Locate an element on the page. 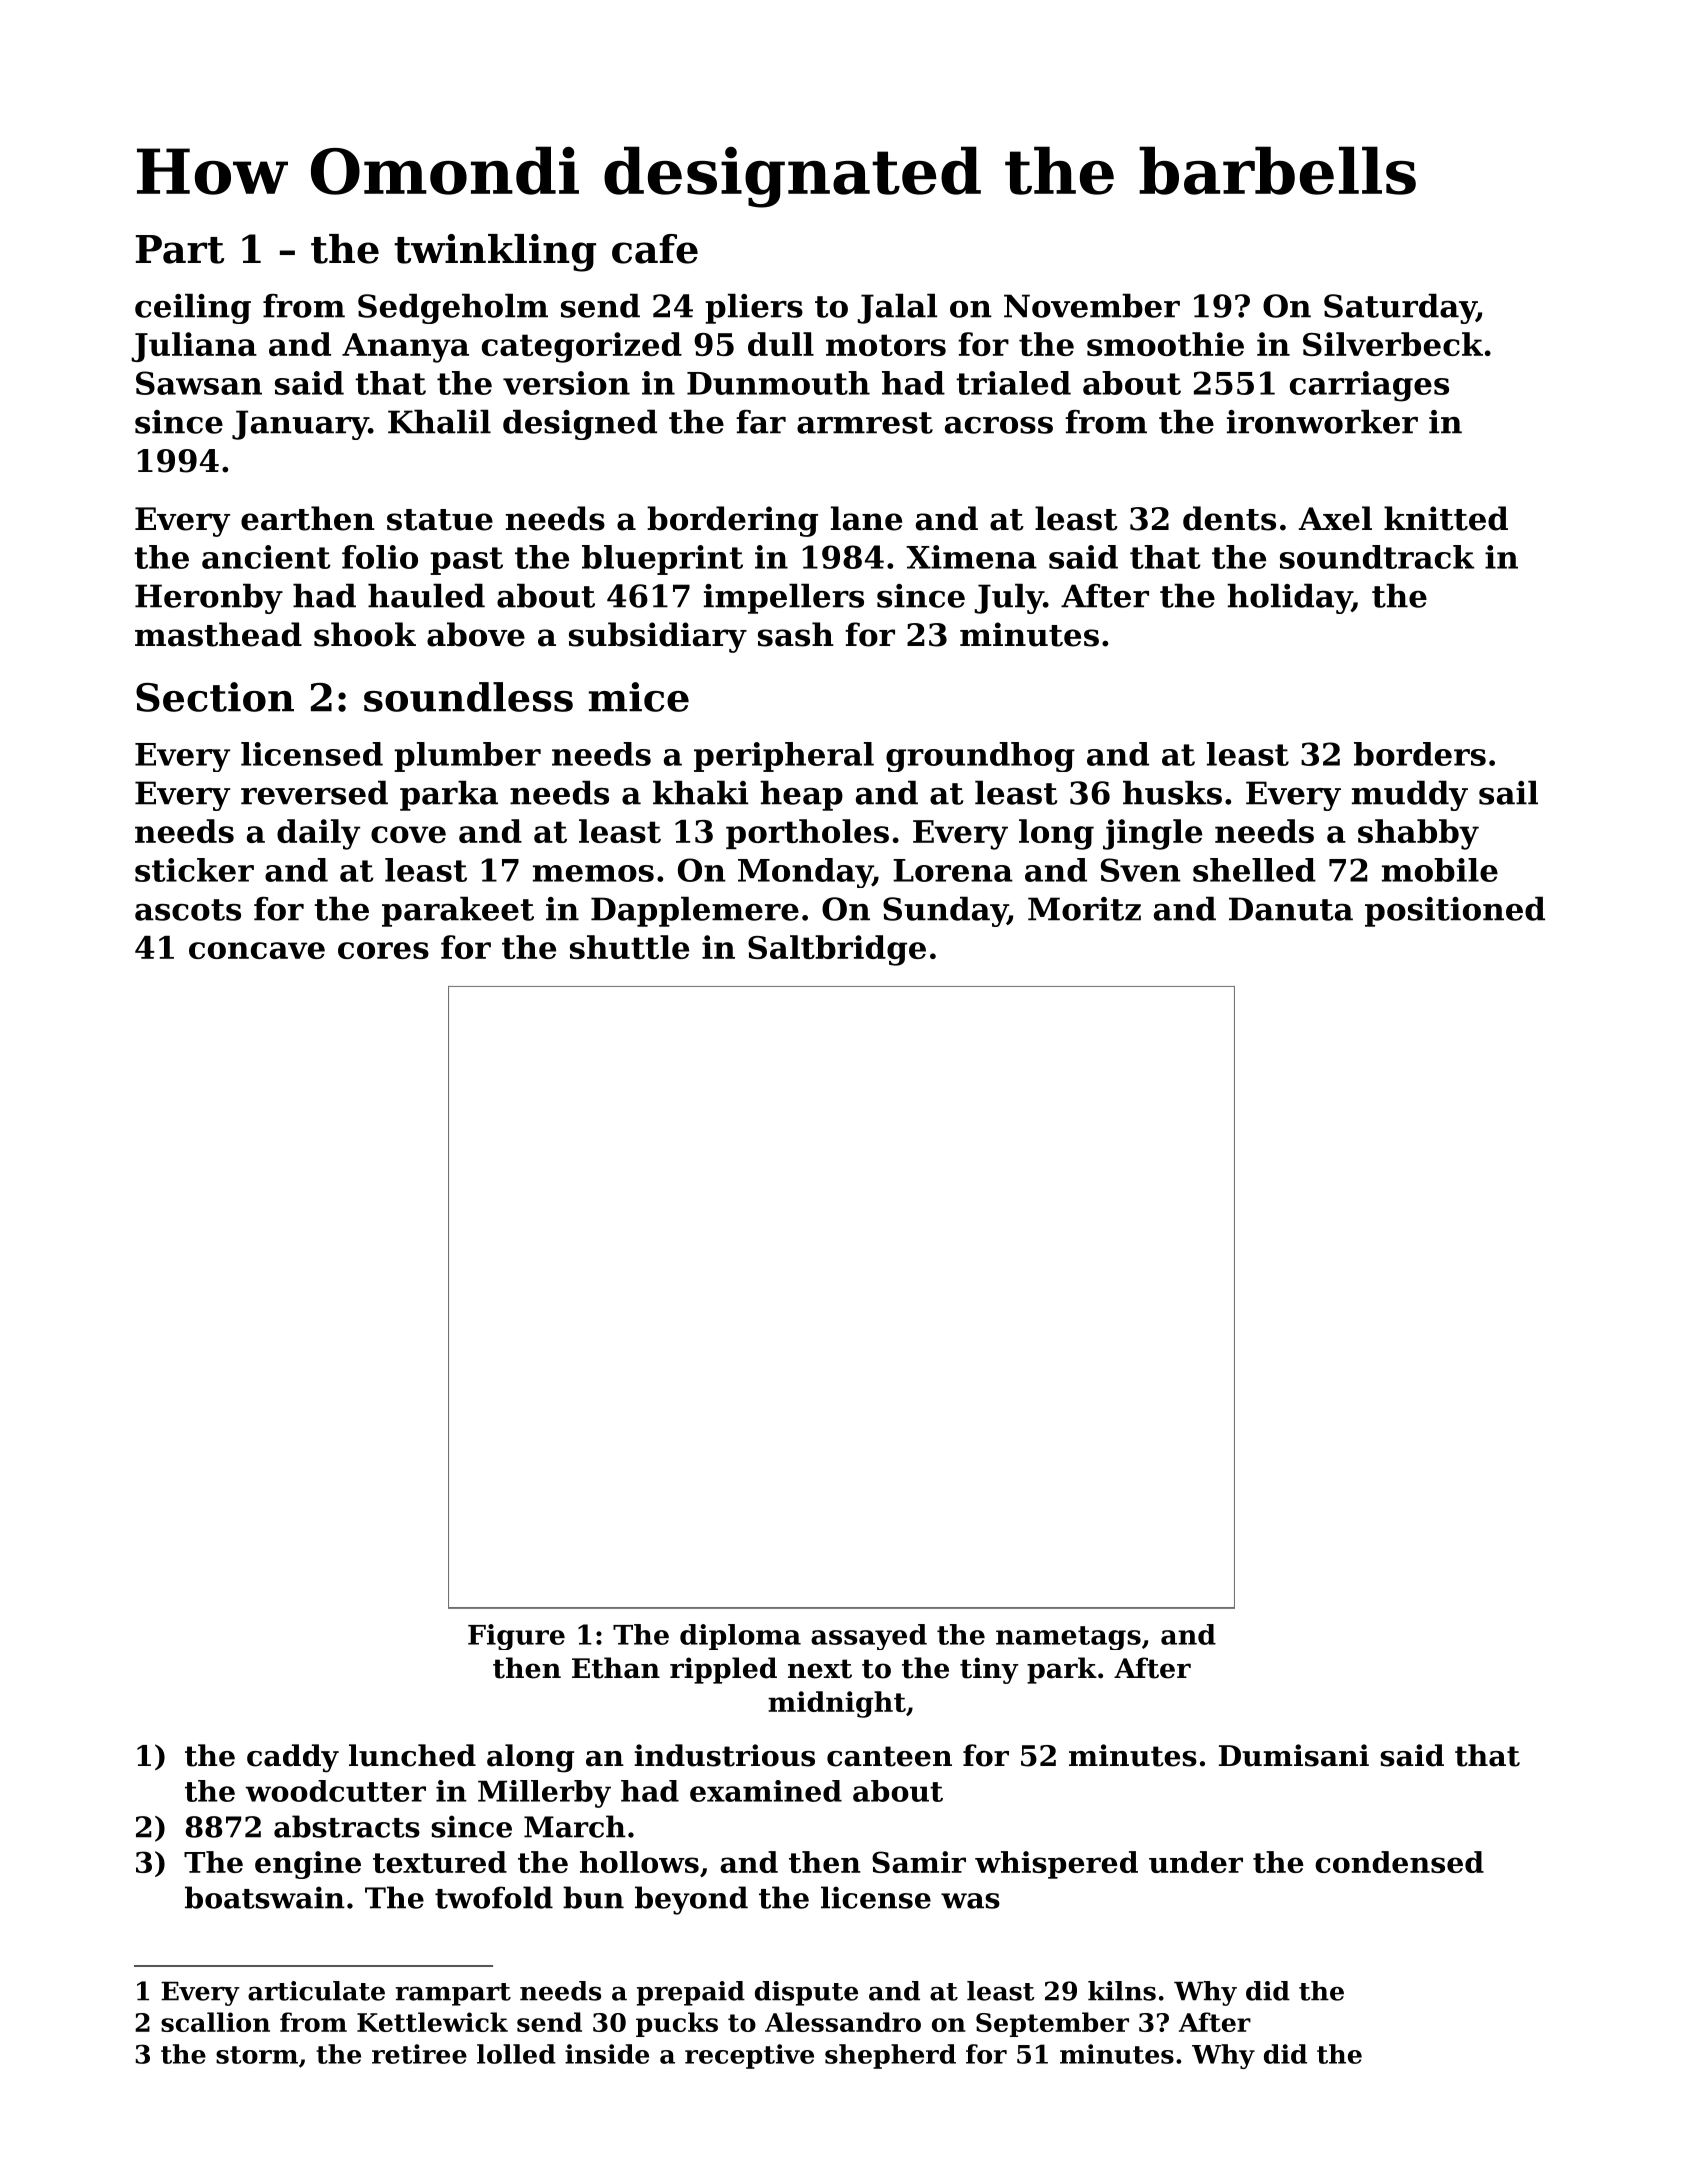 Image resolution: width=1683 pixels, height=2178 pixels. condensed is located at coordinates (1399, 1862).
